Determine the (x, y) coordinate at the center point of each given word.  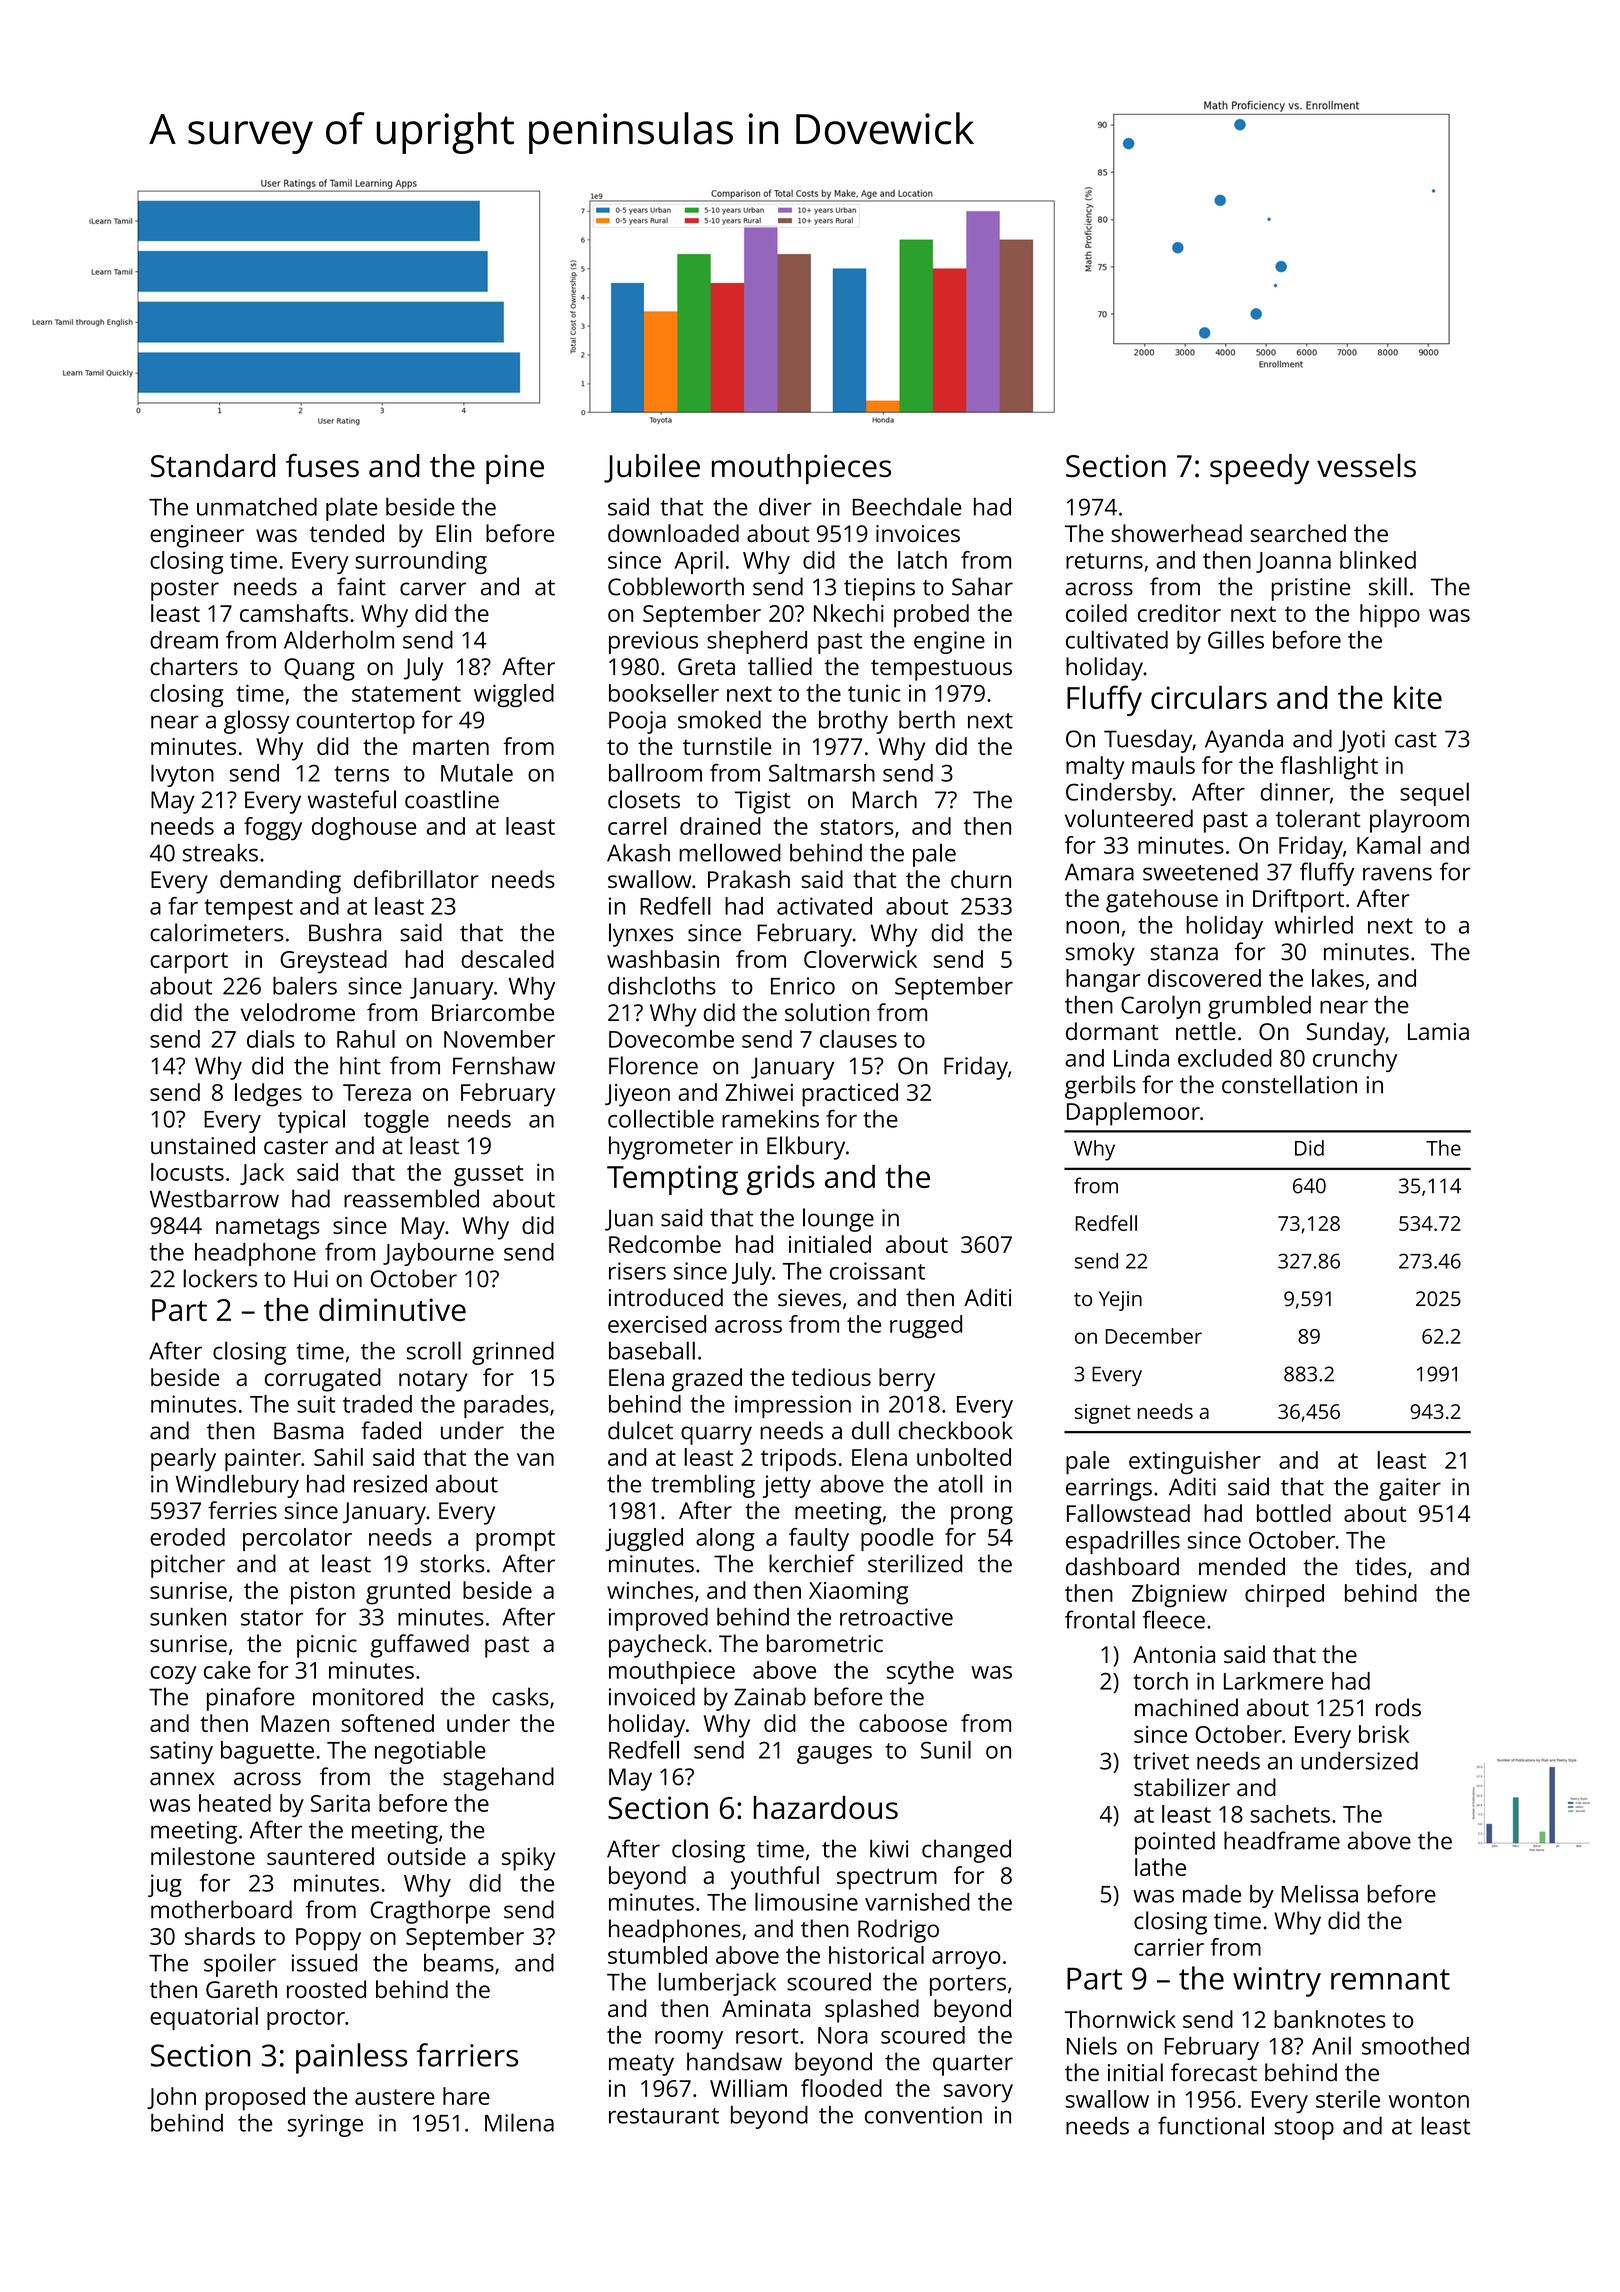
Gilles (1236, 639)
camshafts (294, 613)
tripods (798, 1460)
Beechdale (907, 506)
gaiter (1410, 1489)
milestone (203, 1856)
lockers (220, 1278)
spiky (528, 1859)
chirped (1284, 1596)
